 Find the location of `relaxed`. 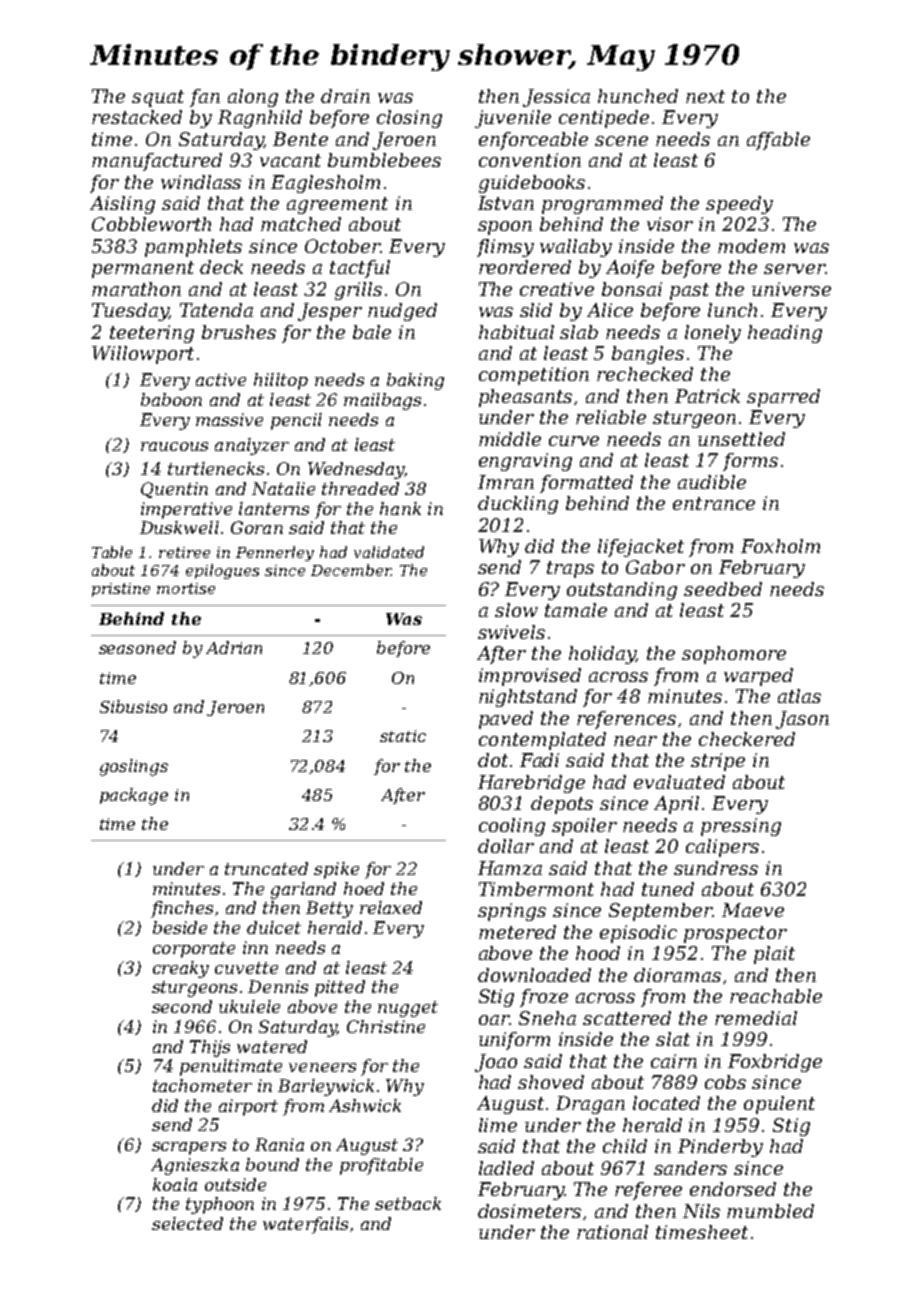

relaxed is located at coordinates (391, 907).
